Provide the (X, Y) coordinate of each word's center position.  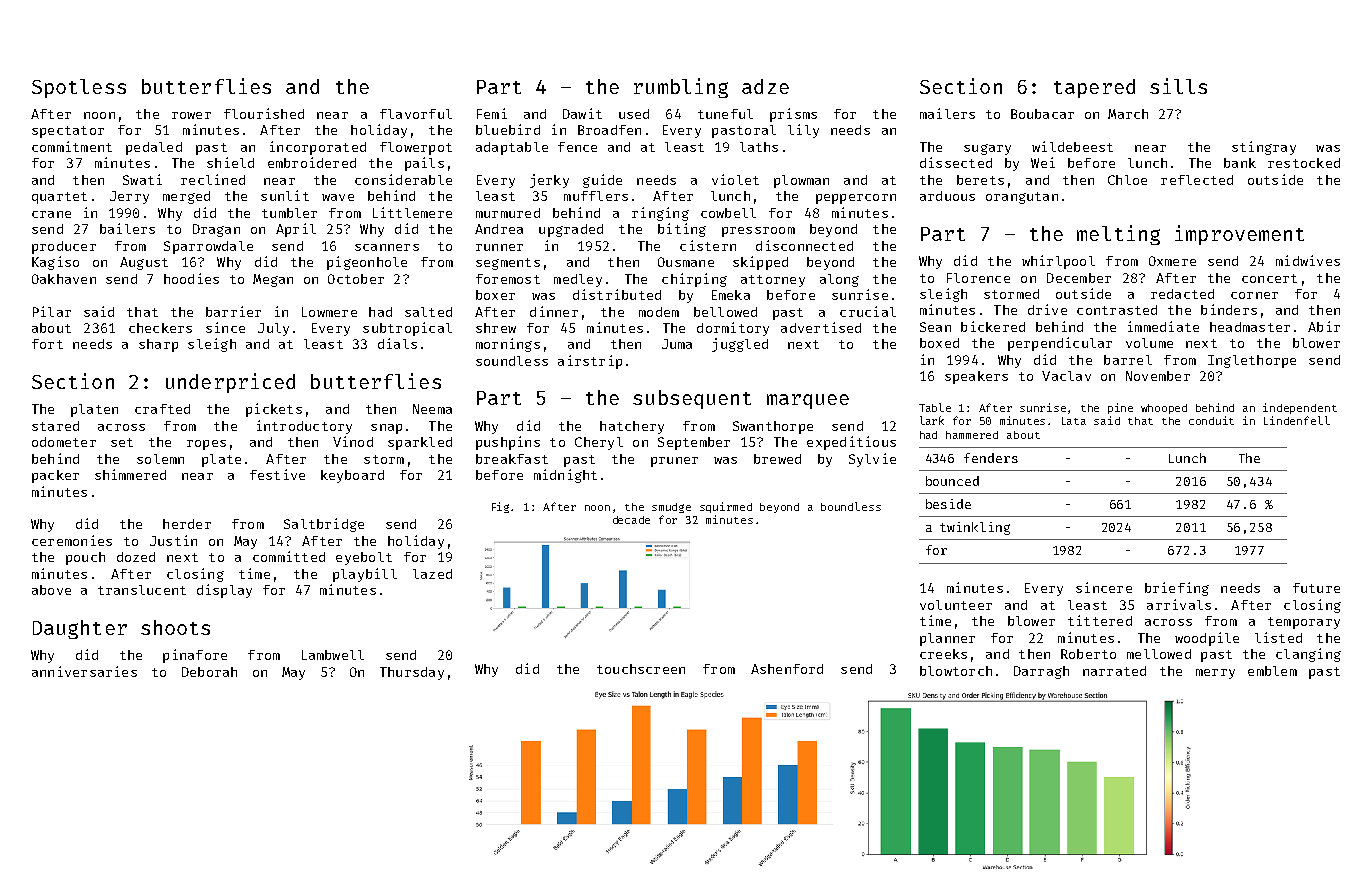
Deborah (209, 672)
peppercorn (856, 199)
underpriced (230, 383)
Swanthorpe (773, 427)
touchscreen (641, 669)
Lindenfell (1297, 420)
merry (1215, 674)
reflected (1197, 180)
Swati (142, 179)
